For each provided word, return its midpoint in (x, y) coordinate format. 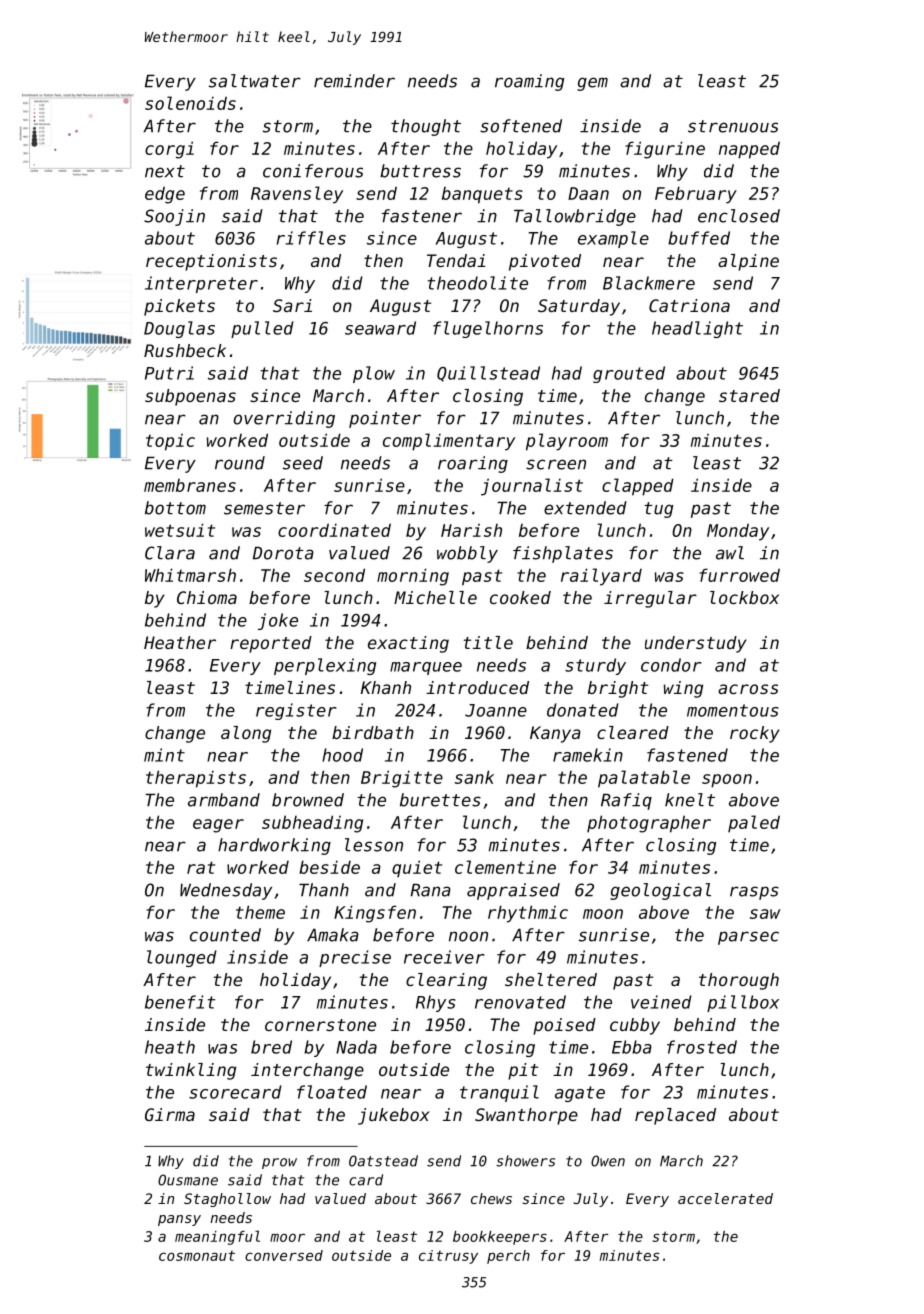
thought (426, 127)
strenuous (733, 126)
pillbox (743, 1003)
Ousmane (188, 1180)
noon (468, 936)
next (165, 171)
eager (218, 826)
